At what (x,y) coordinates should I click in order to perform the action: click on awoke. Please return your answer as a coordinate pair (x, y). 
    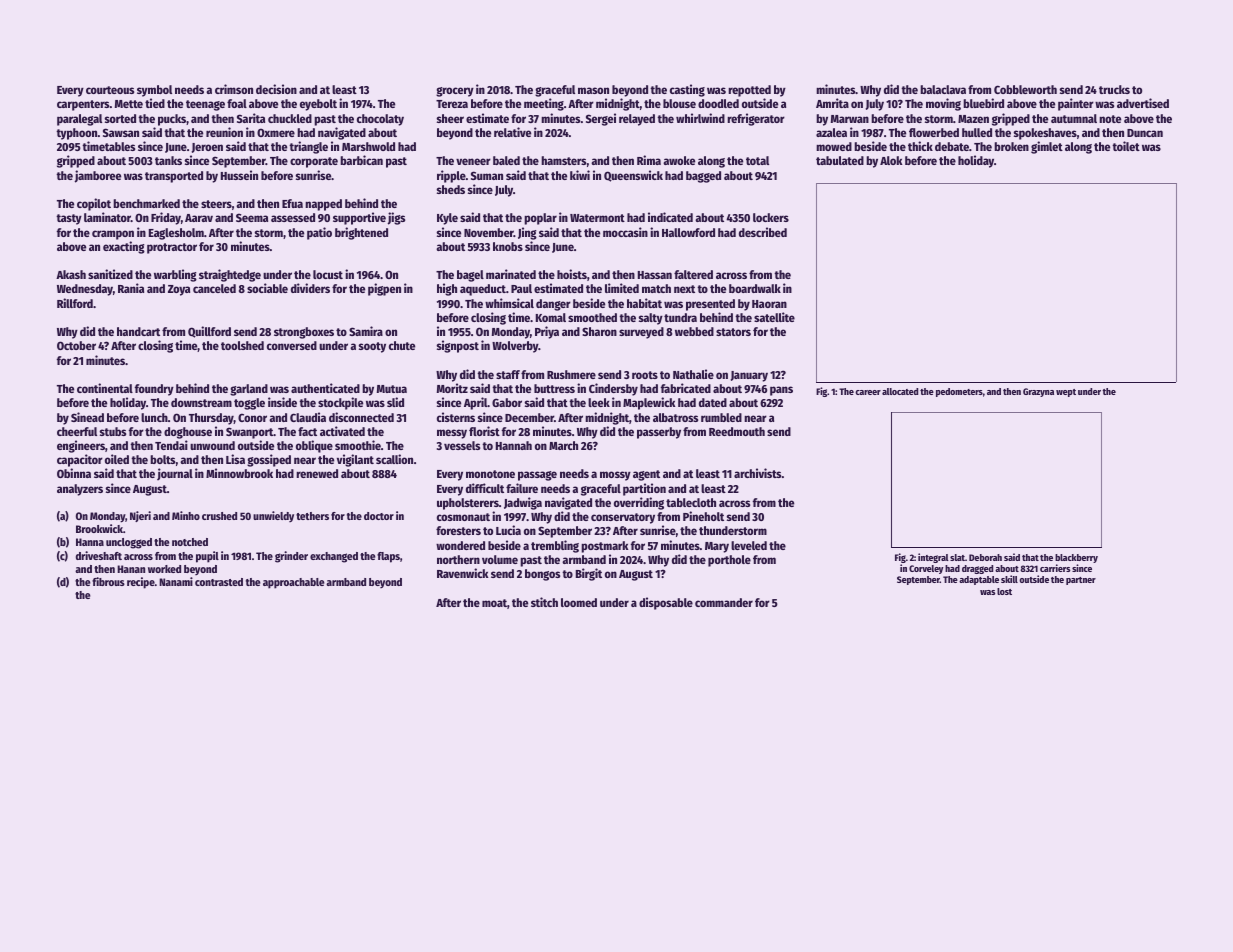
    Looking at the image, I should click on (679, 160).
